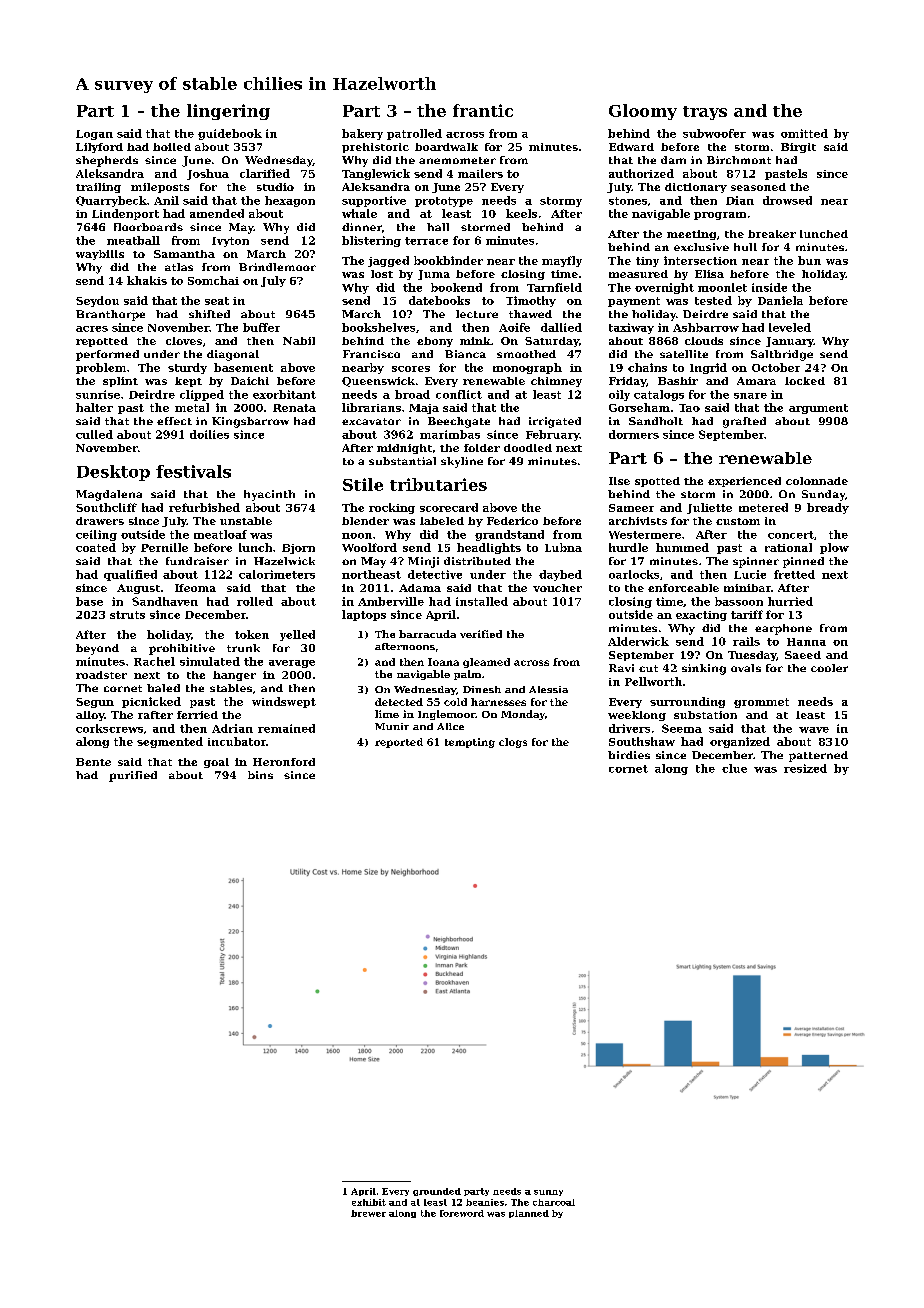 The width and height of the screenshot is (924, 1308). Describe the element at coordinates (250, 422) in the screenshot. I see `Kingsbarrow` at that location.
